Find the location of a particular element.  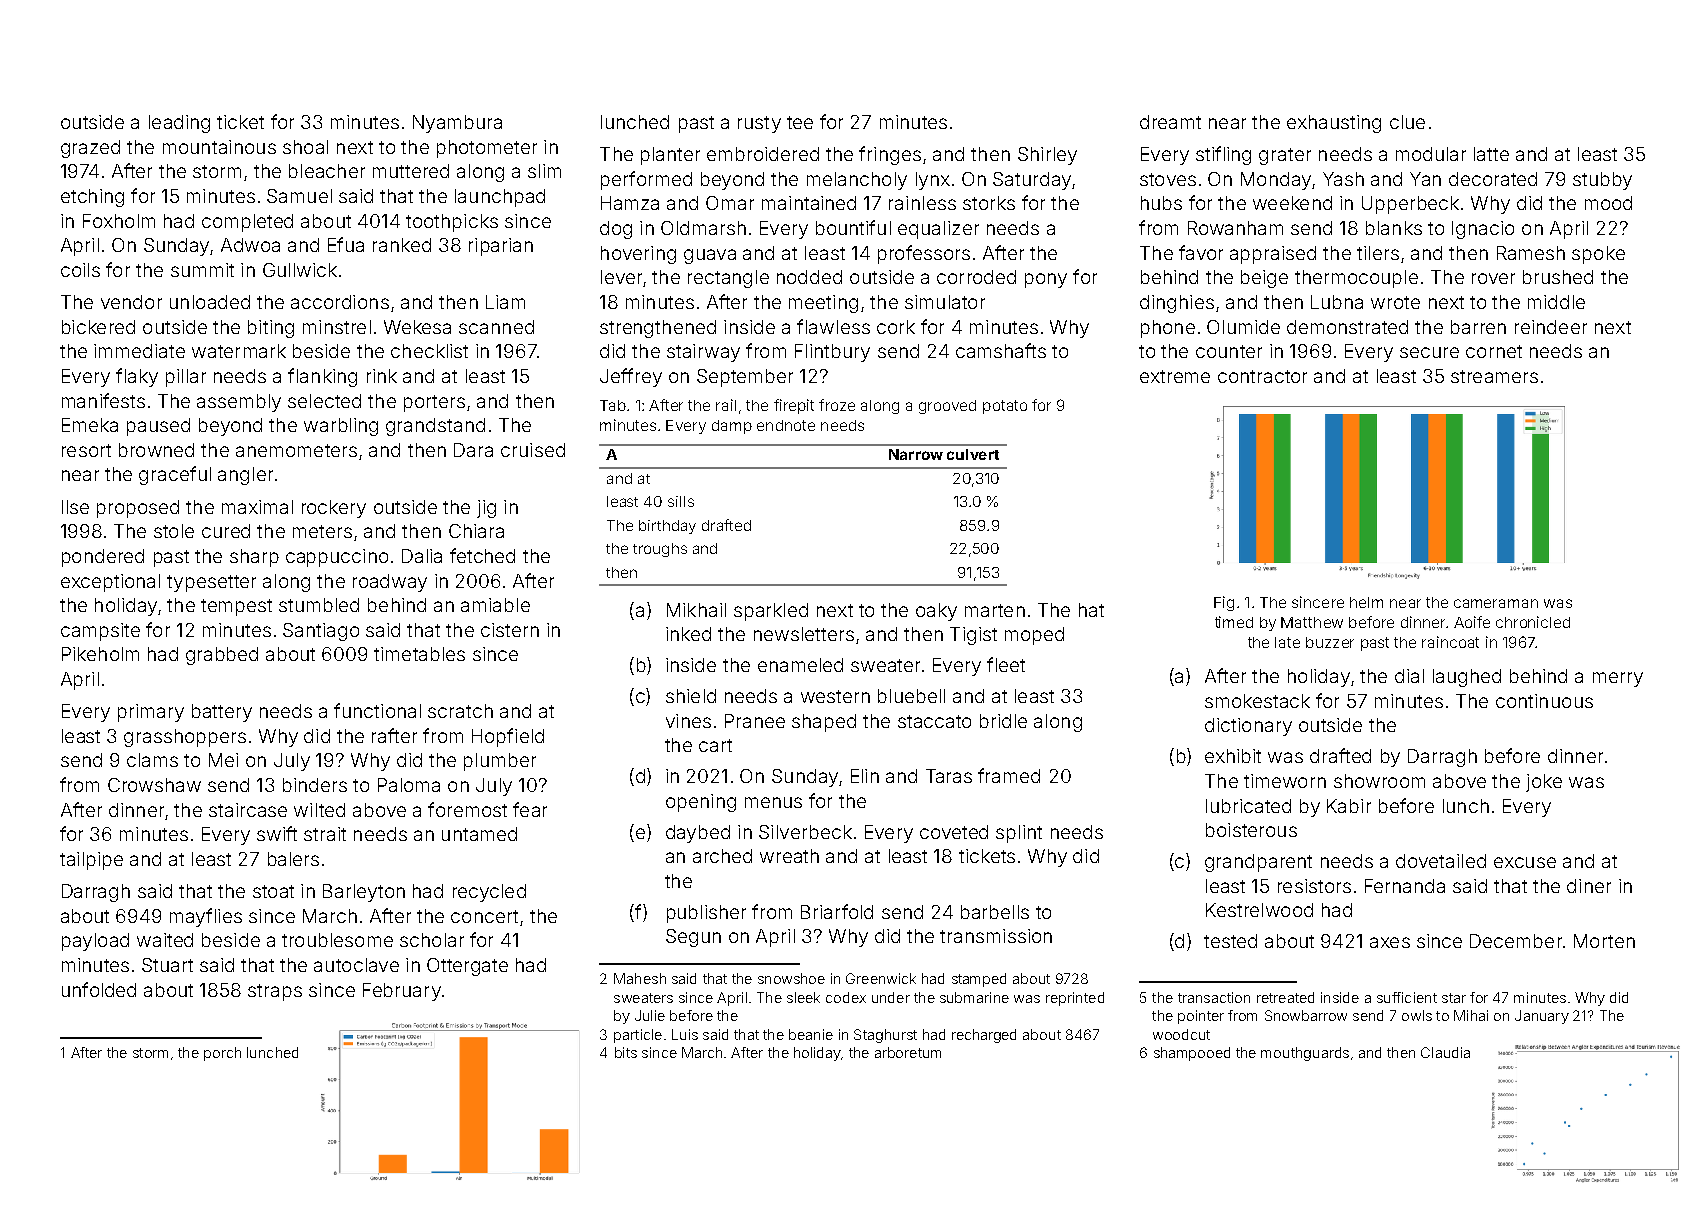

warbling is located at coordinates (341, 427).
